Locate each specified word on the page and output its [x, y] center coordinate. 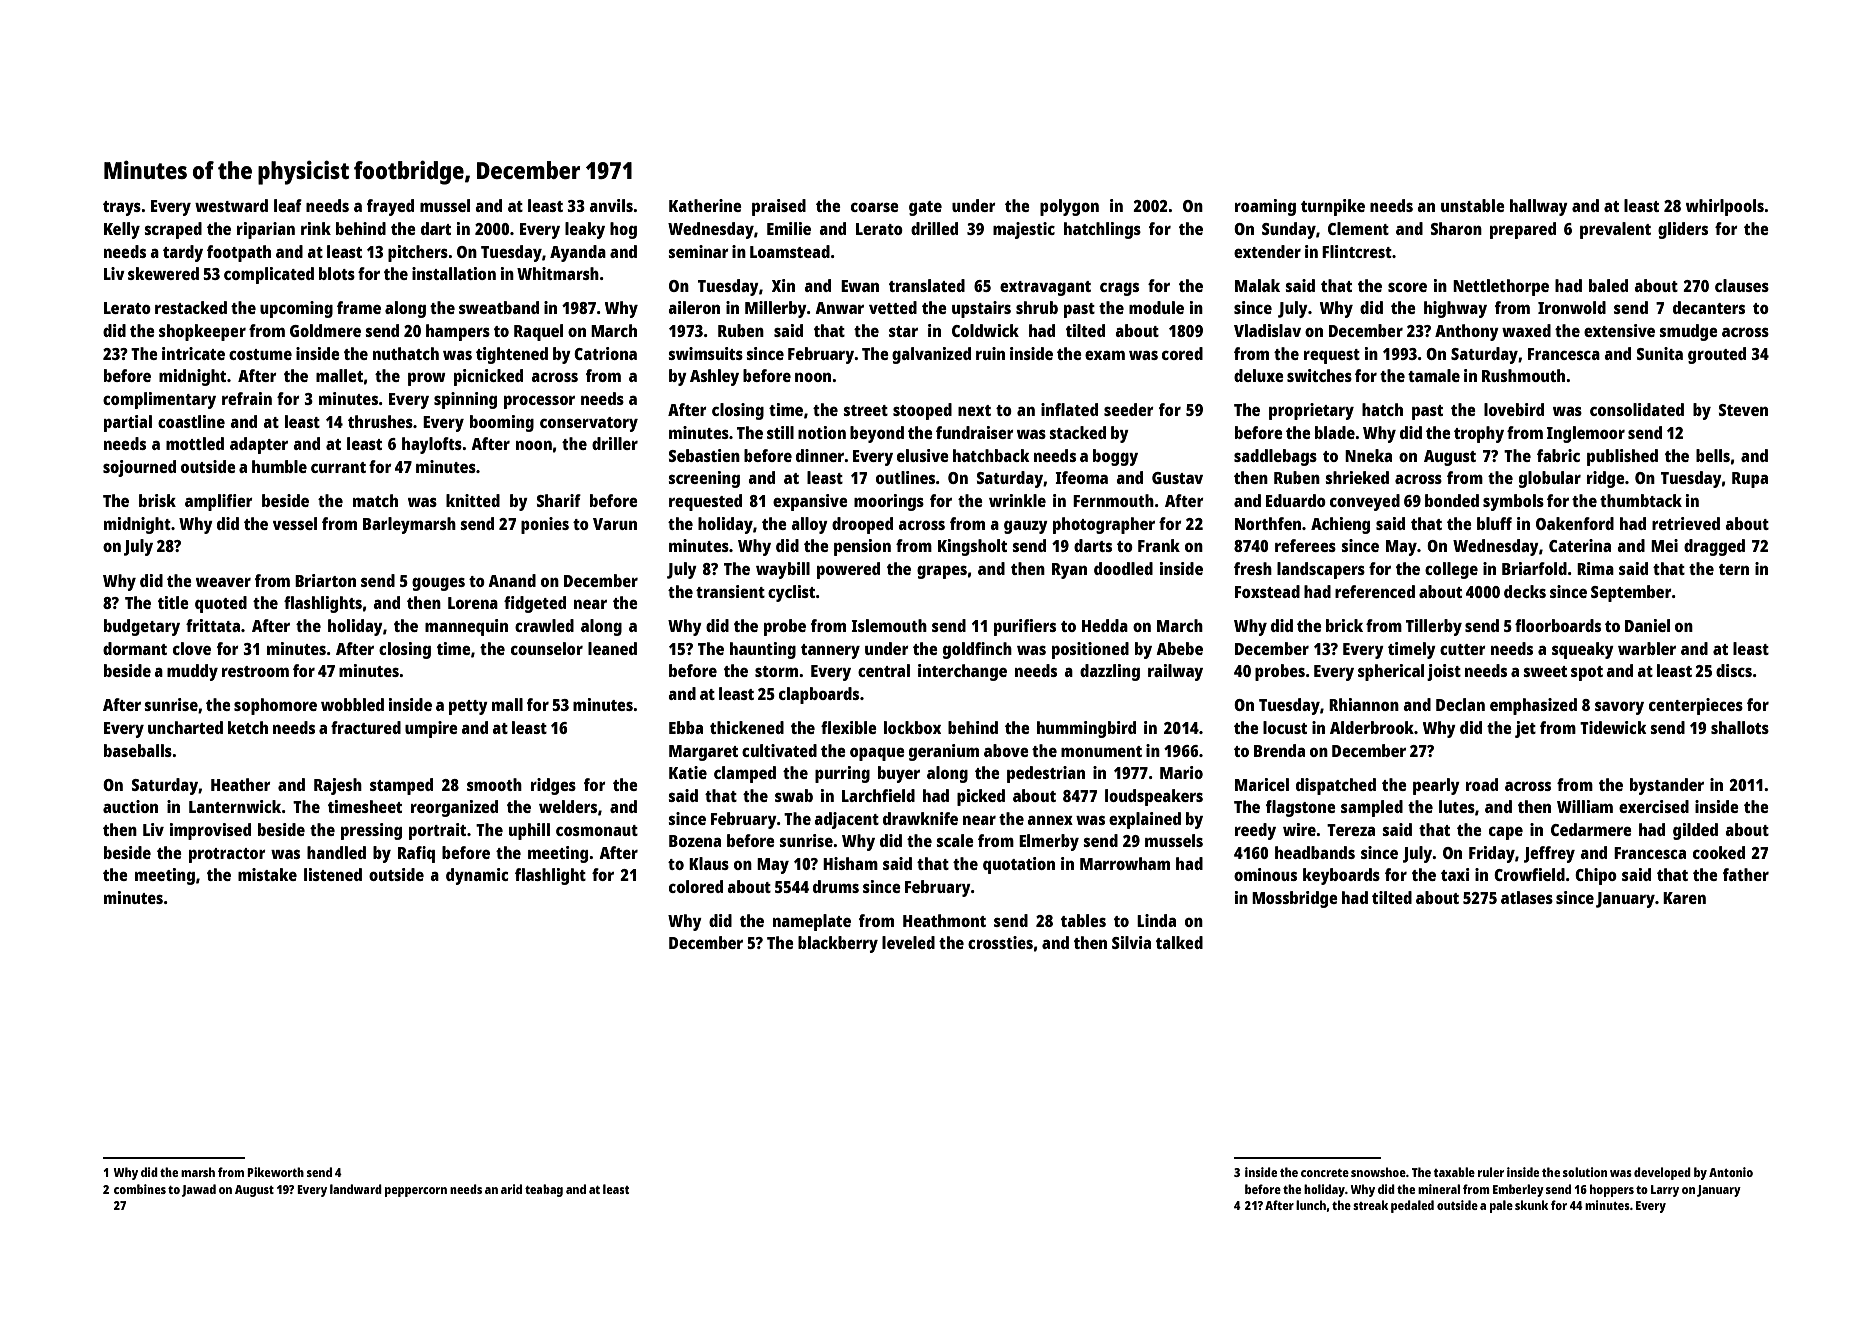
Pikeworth [275, 1172]
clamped [745, 774]
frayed [390, 207]
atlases [1527, 897]
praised [779, 207]
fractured [366, 727]
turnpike [1333, 207]
